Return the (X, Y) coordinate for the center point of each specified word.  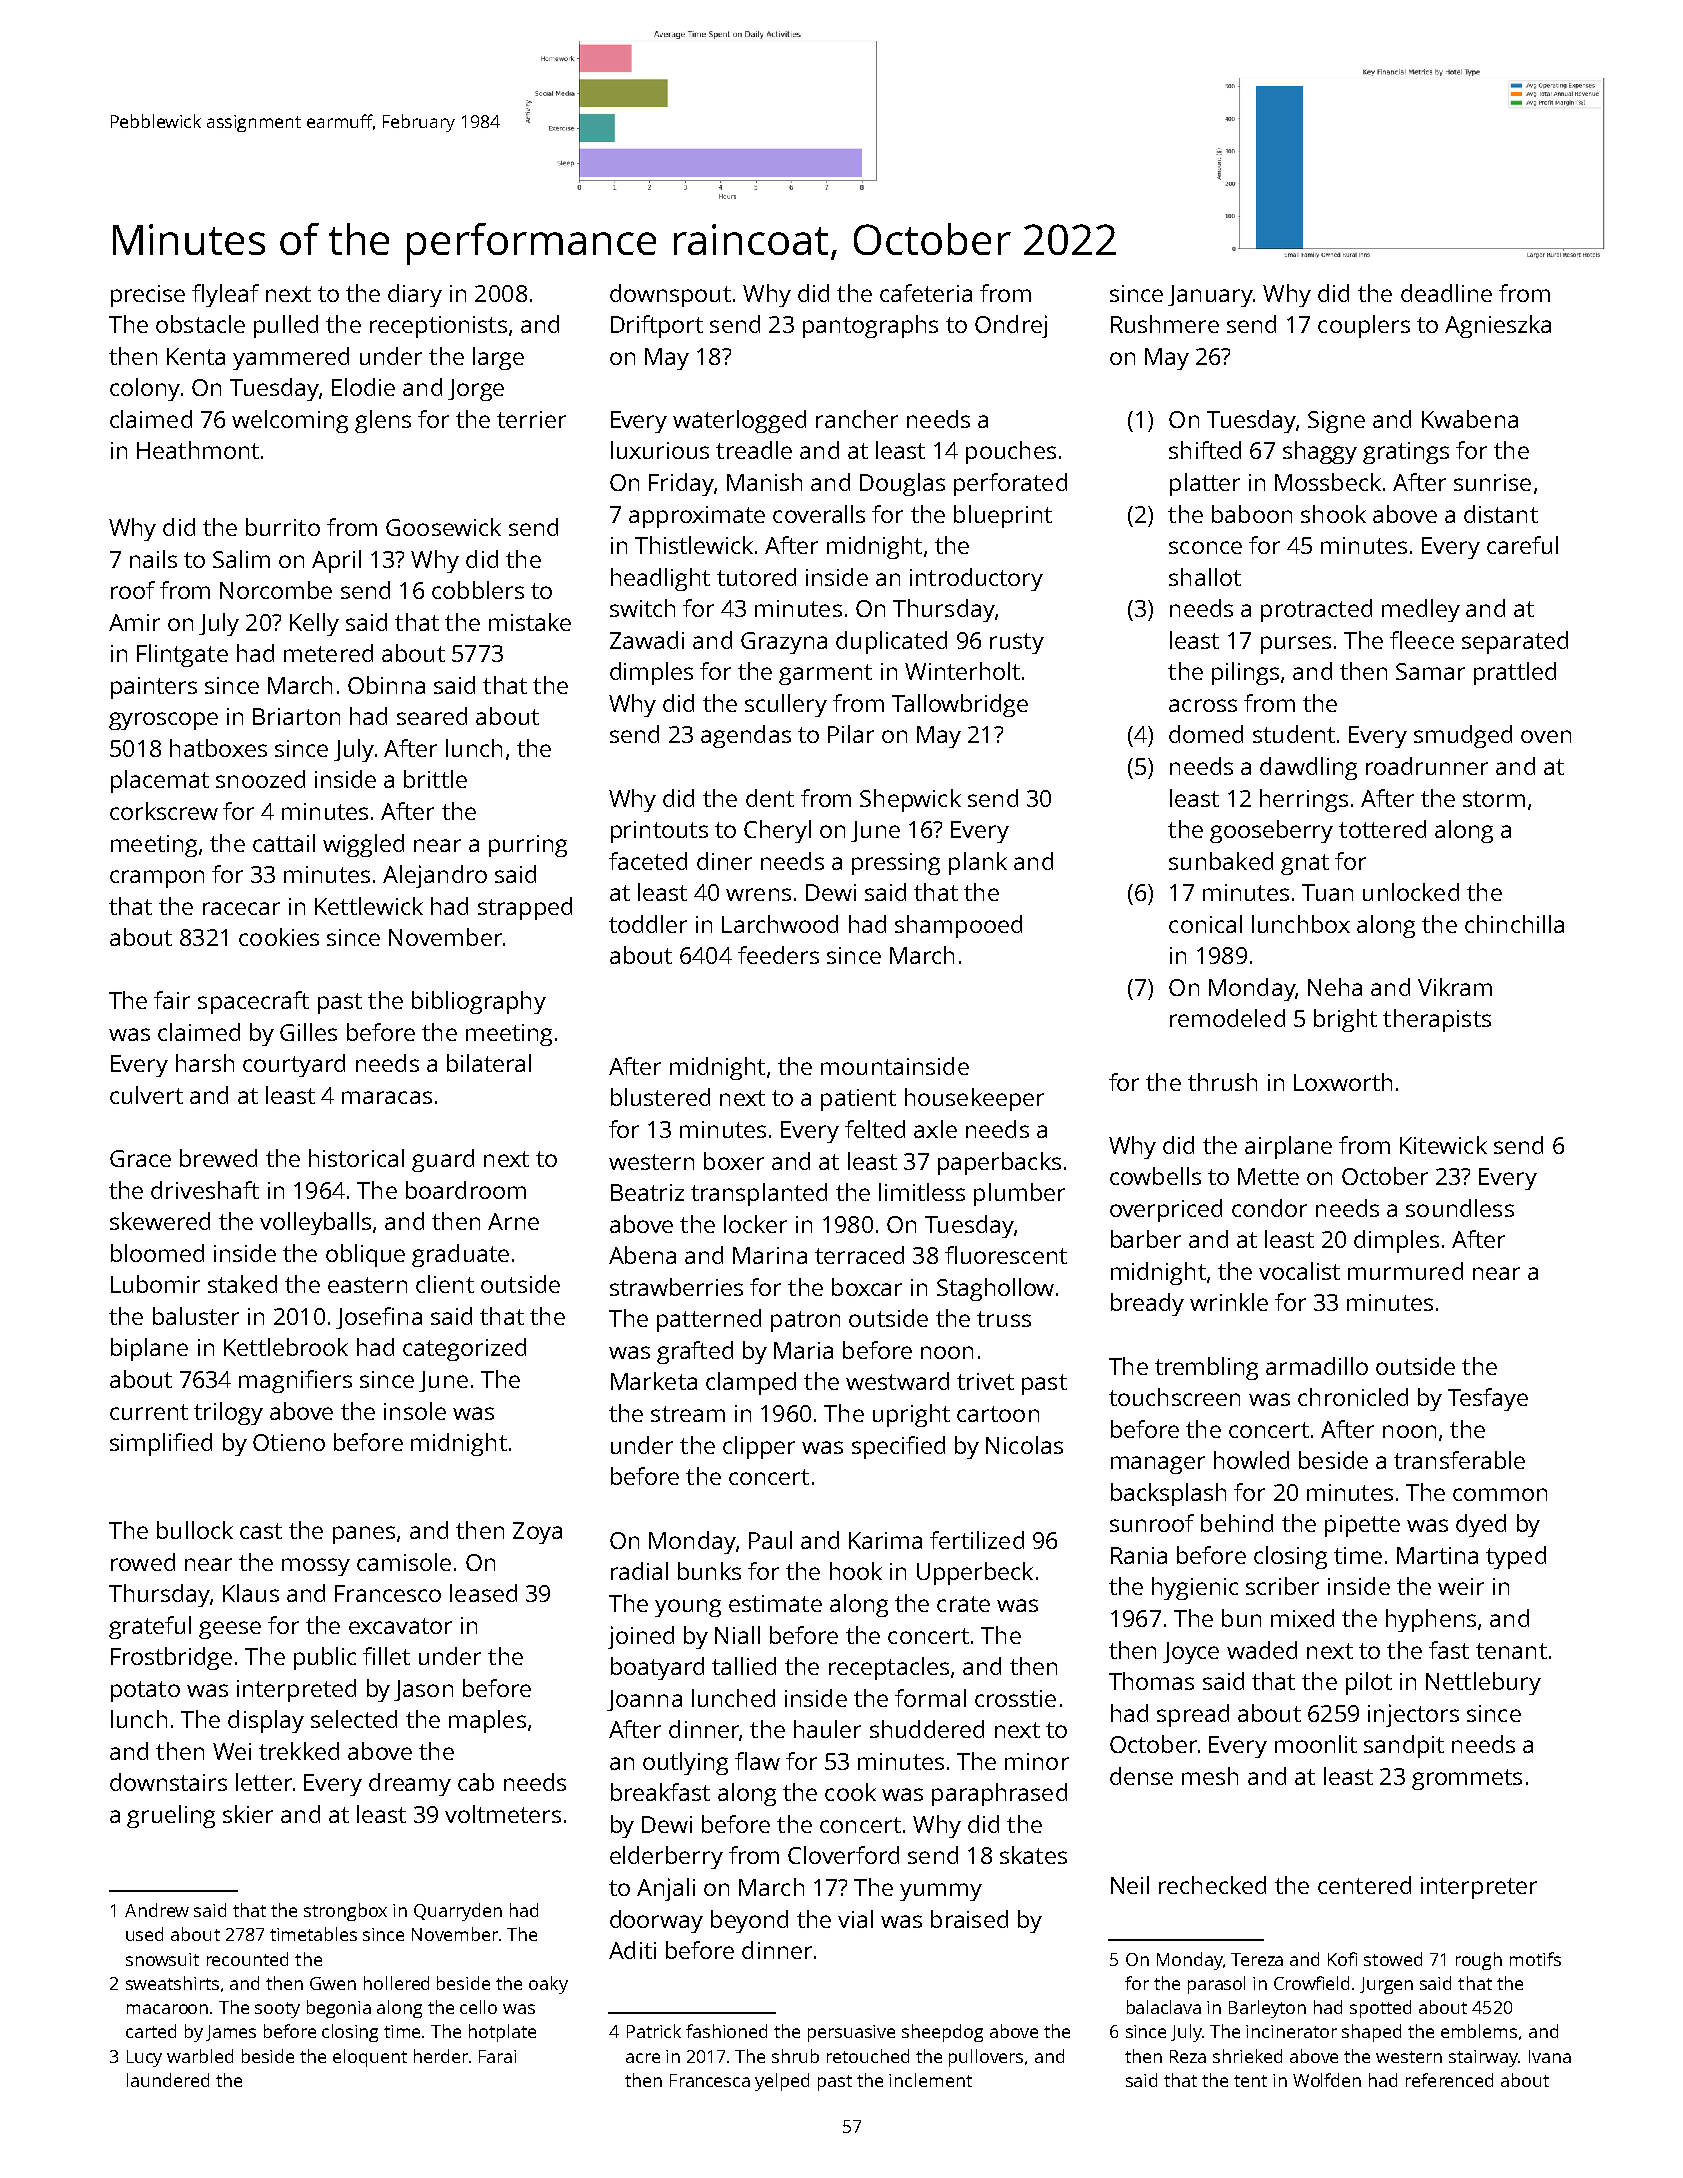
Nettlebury (1483, 1683)
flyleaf (225, 295)
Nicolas (1024, 1445)
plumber (1019, 1194)
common (1500, 1494)
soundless (1460, 1208)
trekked (299, 1751)
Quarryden (458, 1912)
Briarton (296, 716)
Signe (1336, 422)
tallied (744, 1666)
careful (1522, 545)
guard (443, 1160)
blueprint (1003, 516)
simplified (161, 1444)
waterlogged (739, 421)
